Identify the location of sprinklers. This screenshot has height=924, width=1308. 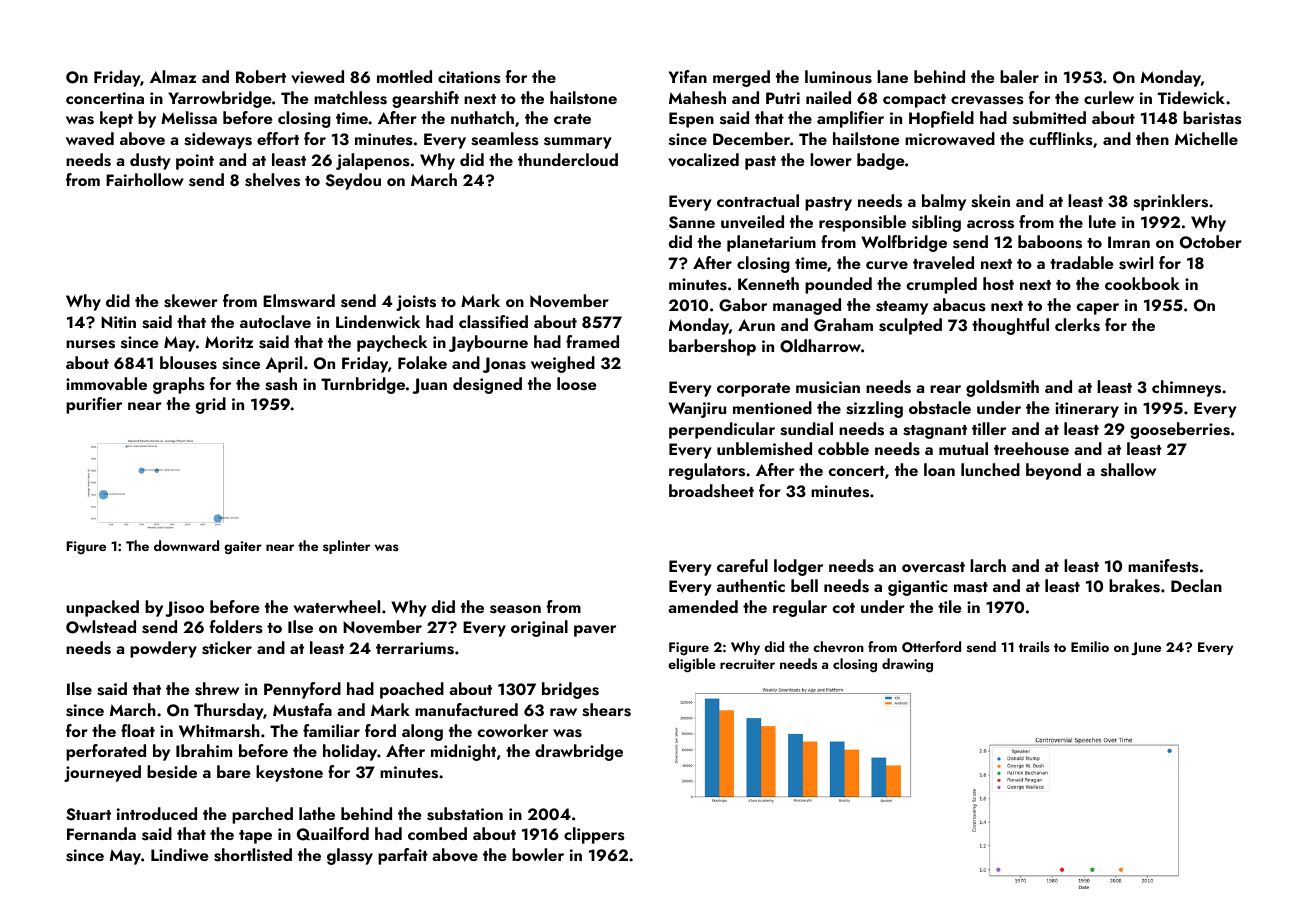
(1170, 202).
